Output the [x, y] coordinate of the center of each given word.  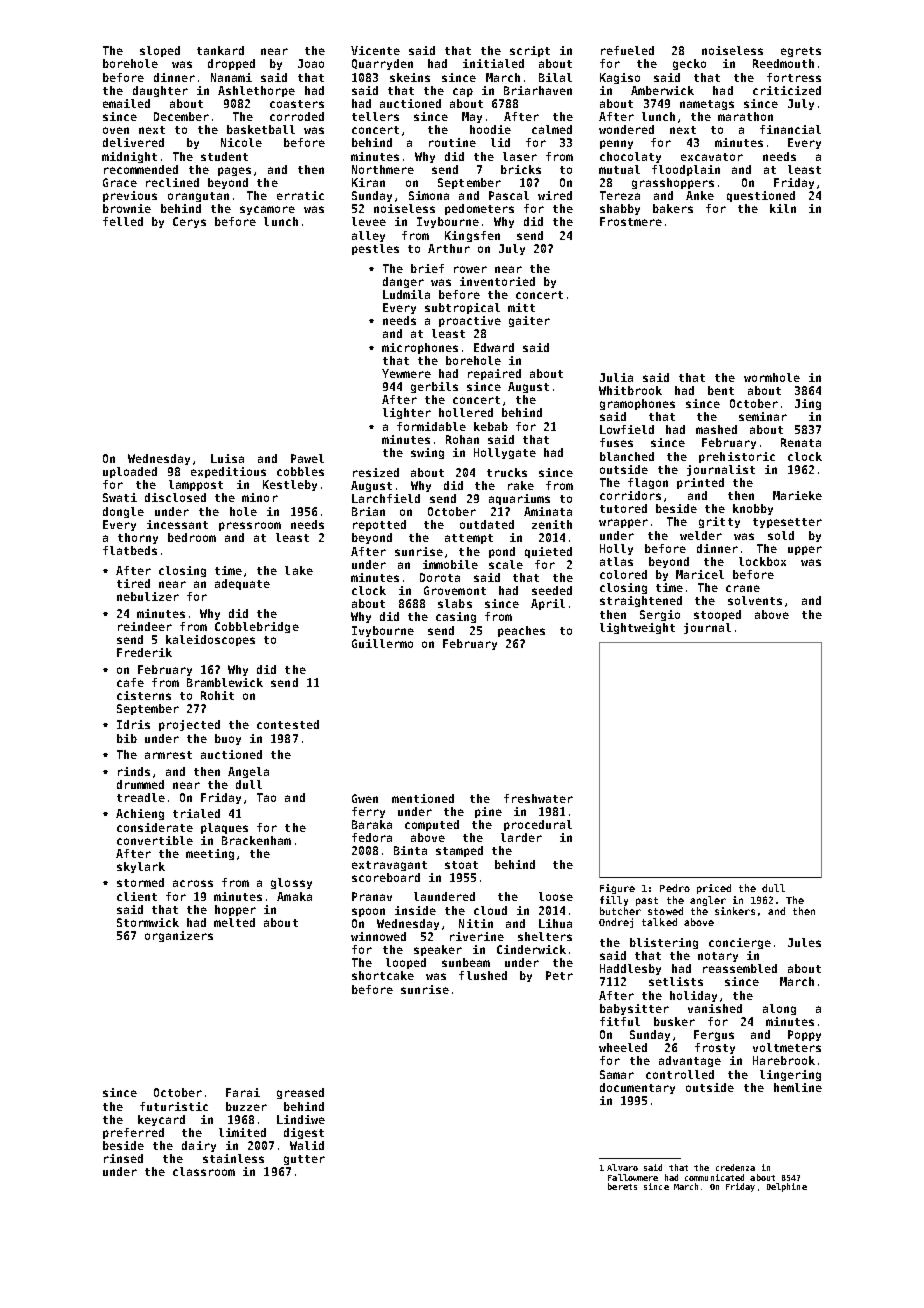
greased [300, 1093]
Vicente [375, 50]
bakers [673, 208]
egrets [801, 52]
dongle [123, 512]
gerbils [434, 387]
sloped [160, 51]
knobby [753, 509]
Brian [368, 511]
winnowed [378, 936]
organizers [179, 936]
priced [714, 889]
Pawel [307, 458]
